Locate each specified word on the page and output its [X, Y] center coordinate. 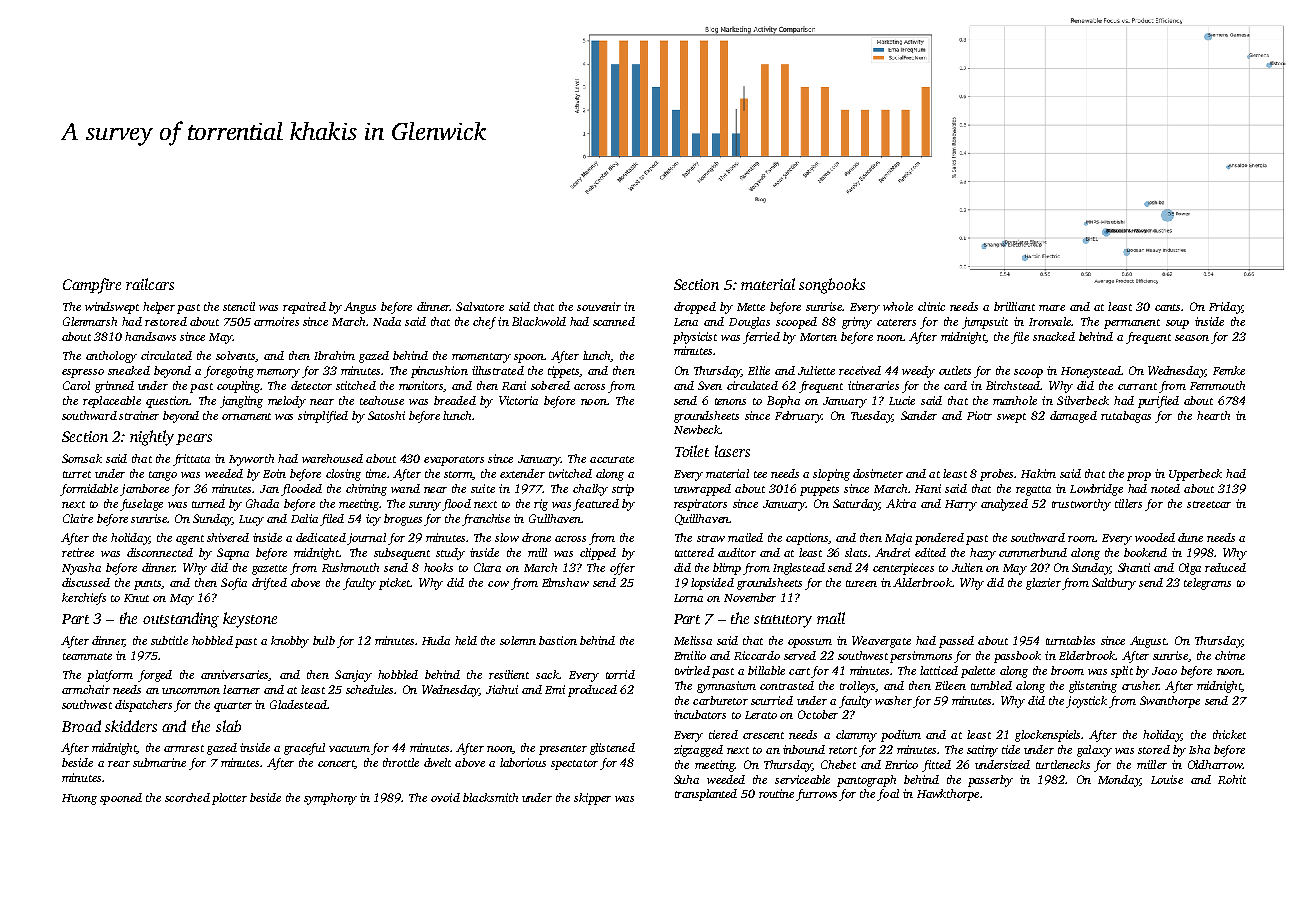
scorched [187, 797]
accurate [612, 459]
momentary [481, 358]
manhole [1015, 400]
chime [1230, 655]
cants [1167, 307]
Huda [436, 640]
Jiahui [502, 689]
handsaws [150, 336]
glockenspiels [1047, 736]
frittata [191, 460]
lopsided [712, 584]
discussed [86, 582]
